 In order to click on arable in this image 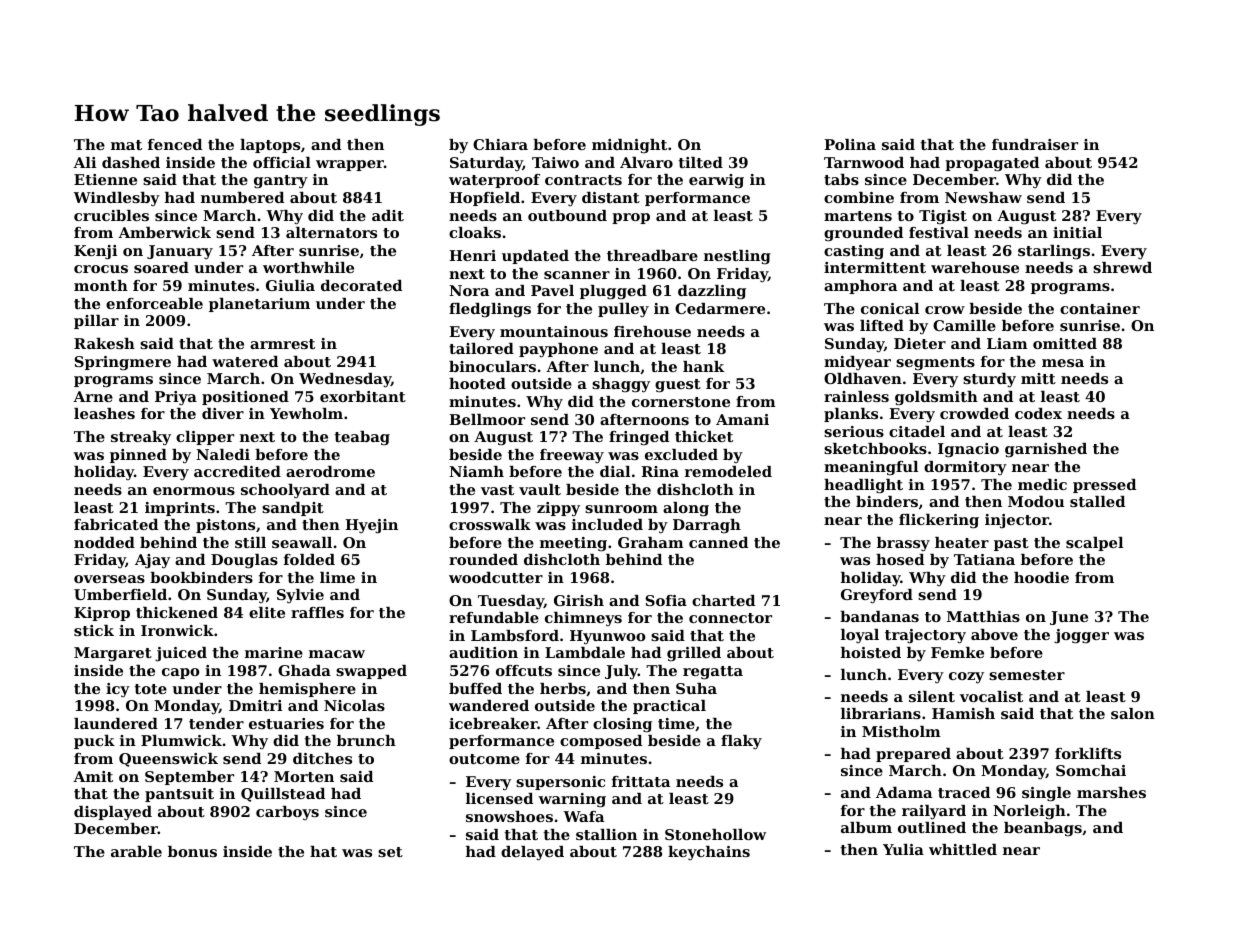, I will do `click(136, 851)`.
